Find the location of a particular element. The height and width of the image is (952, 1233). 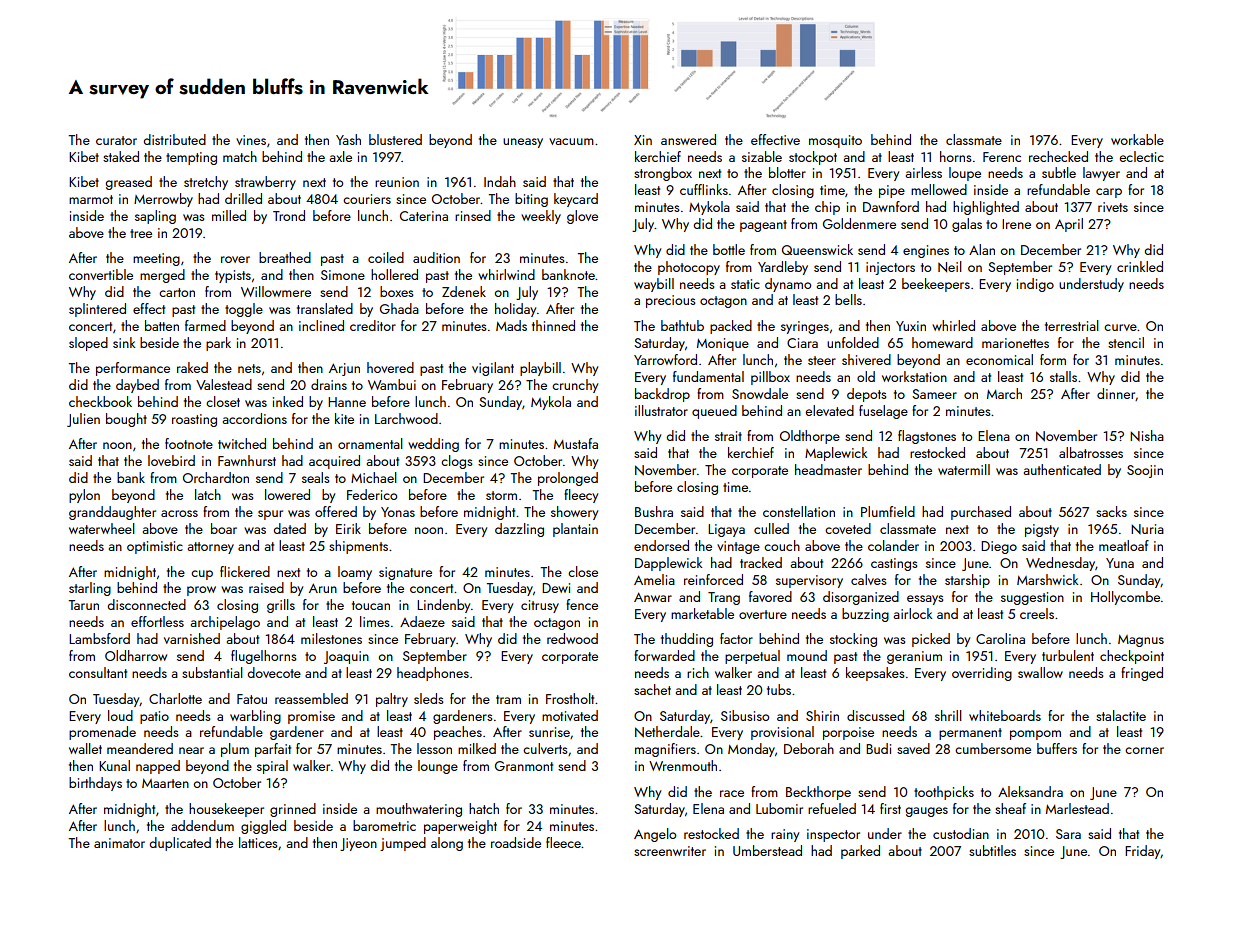

injectors is located at coordinates (890, 268).
